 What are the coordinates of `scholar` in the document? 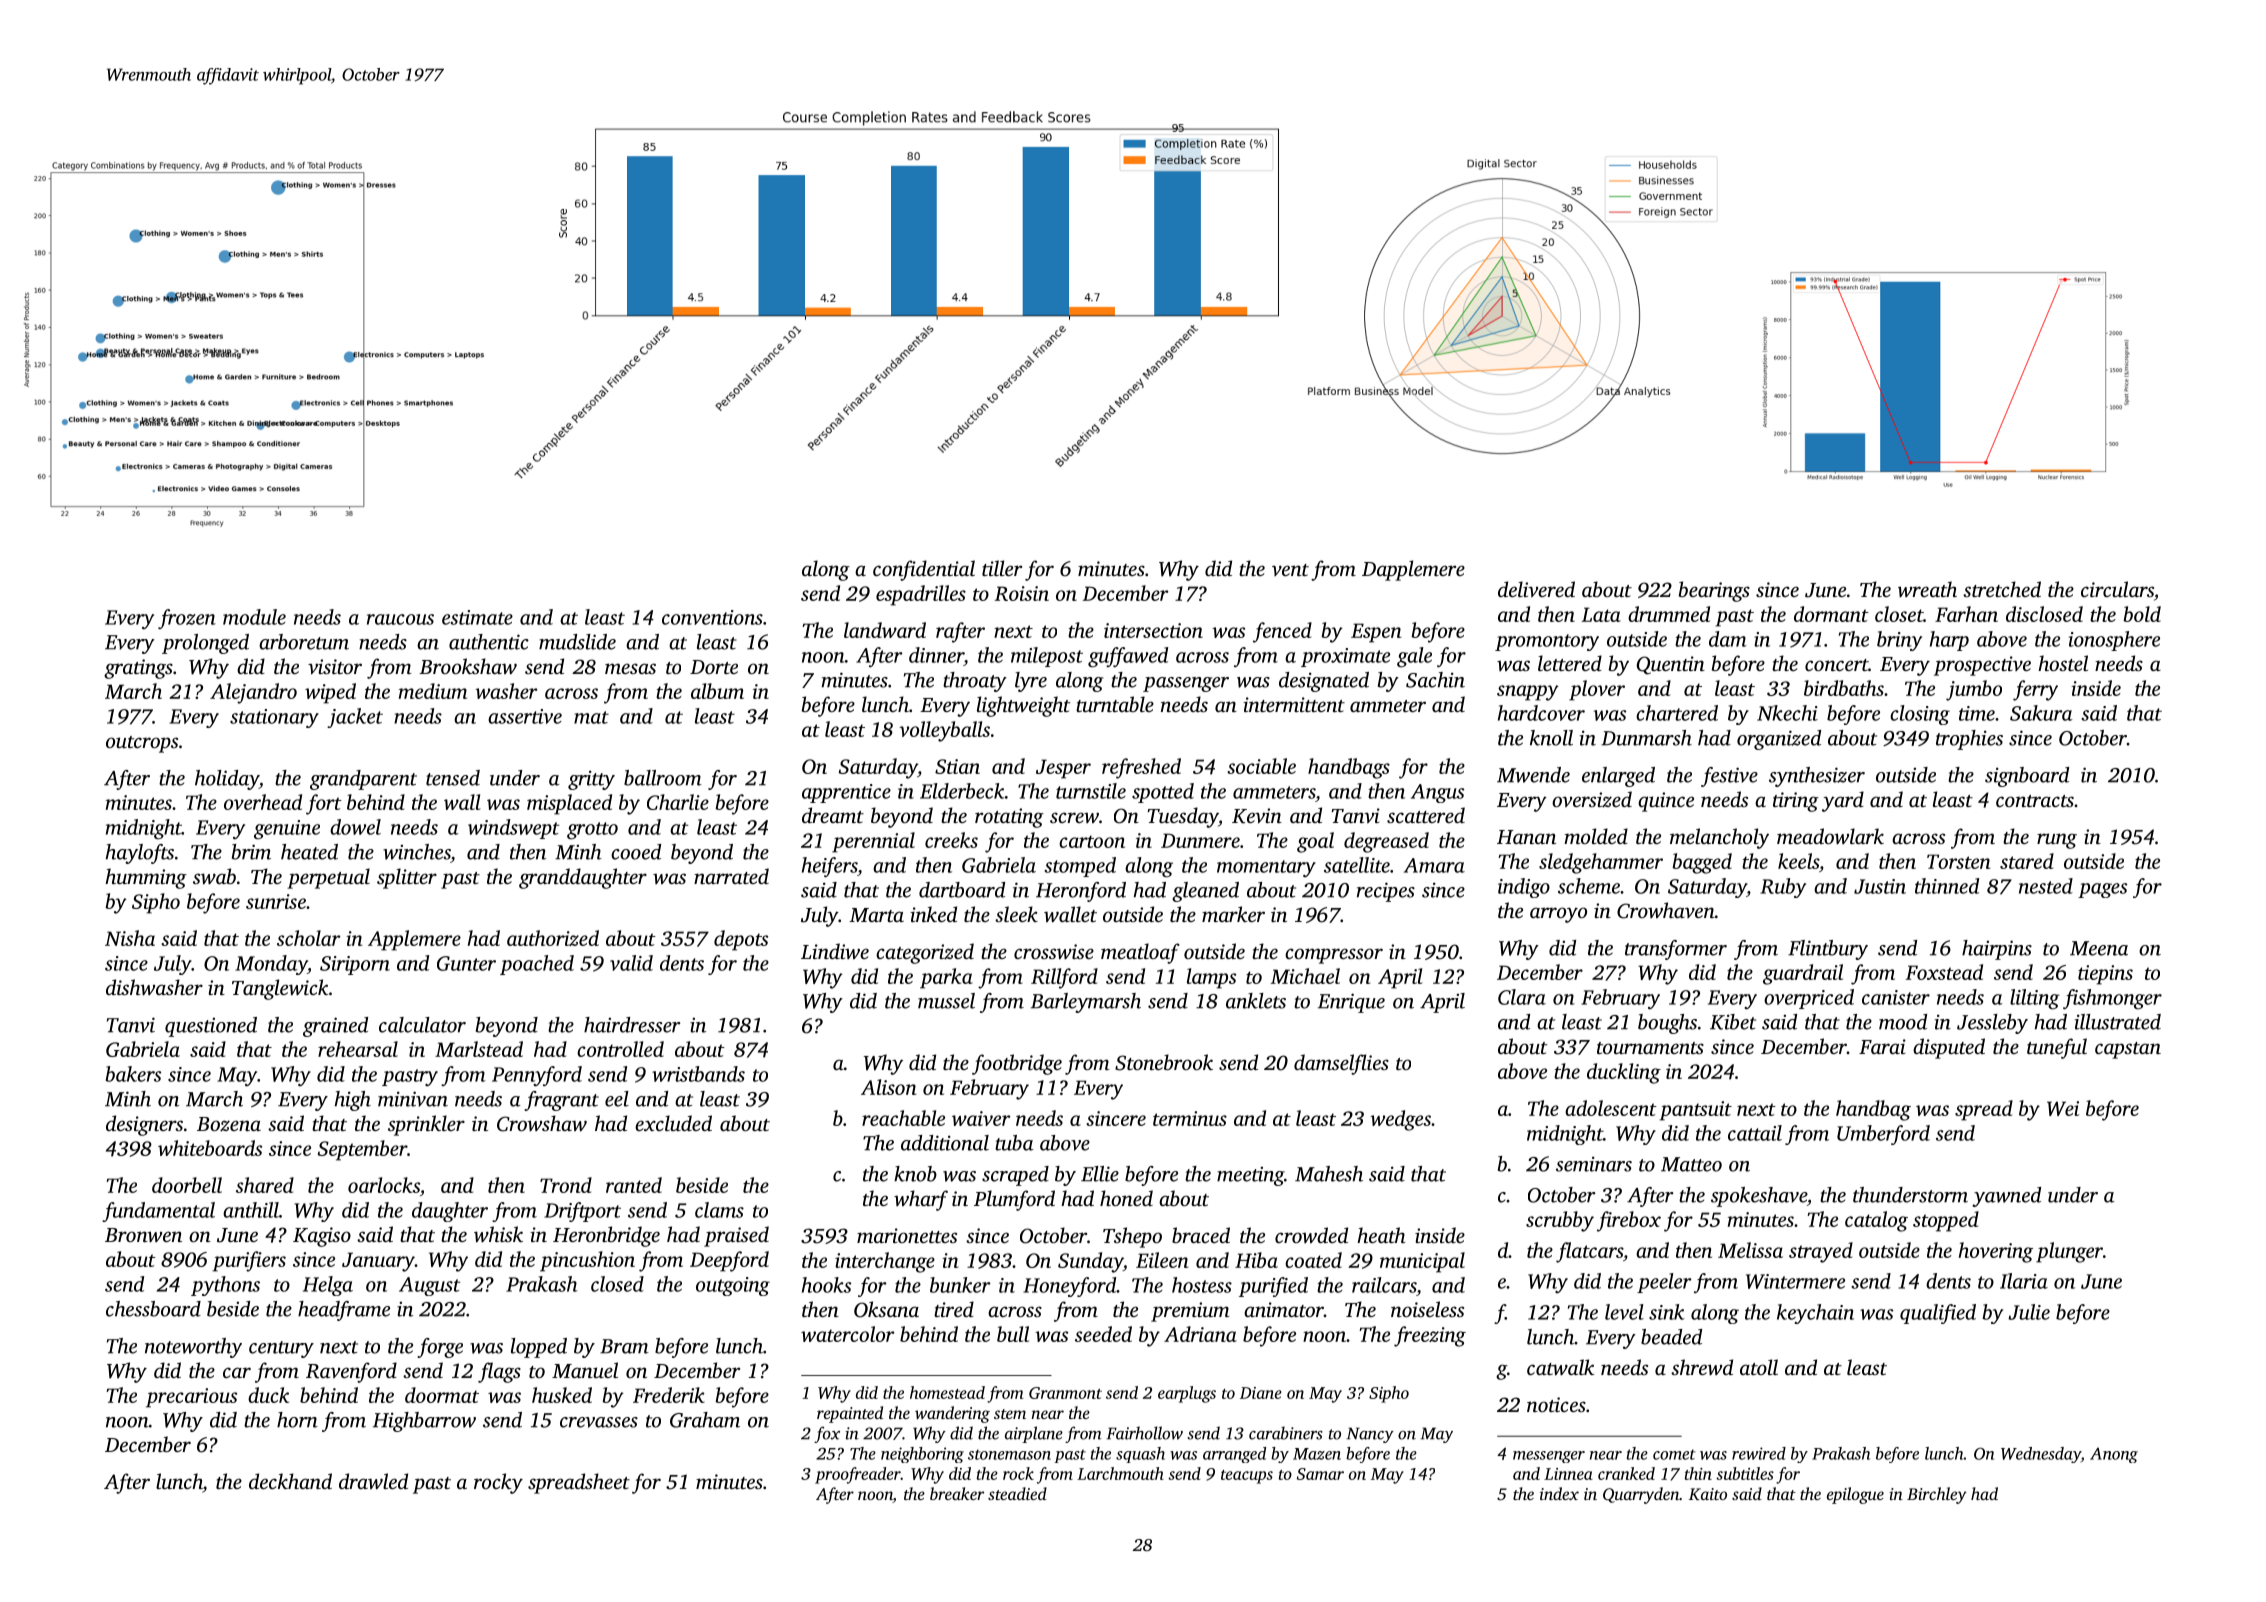 It's located at (308, 938).
